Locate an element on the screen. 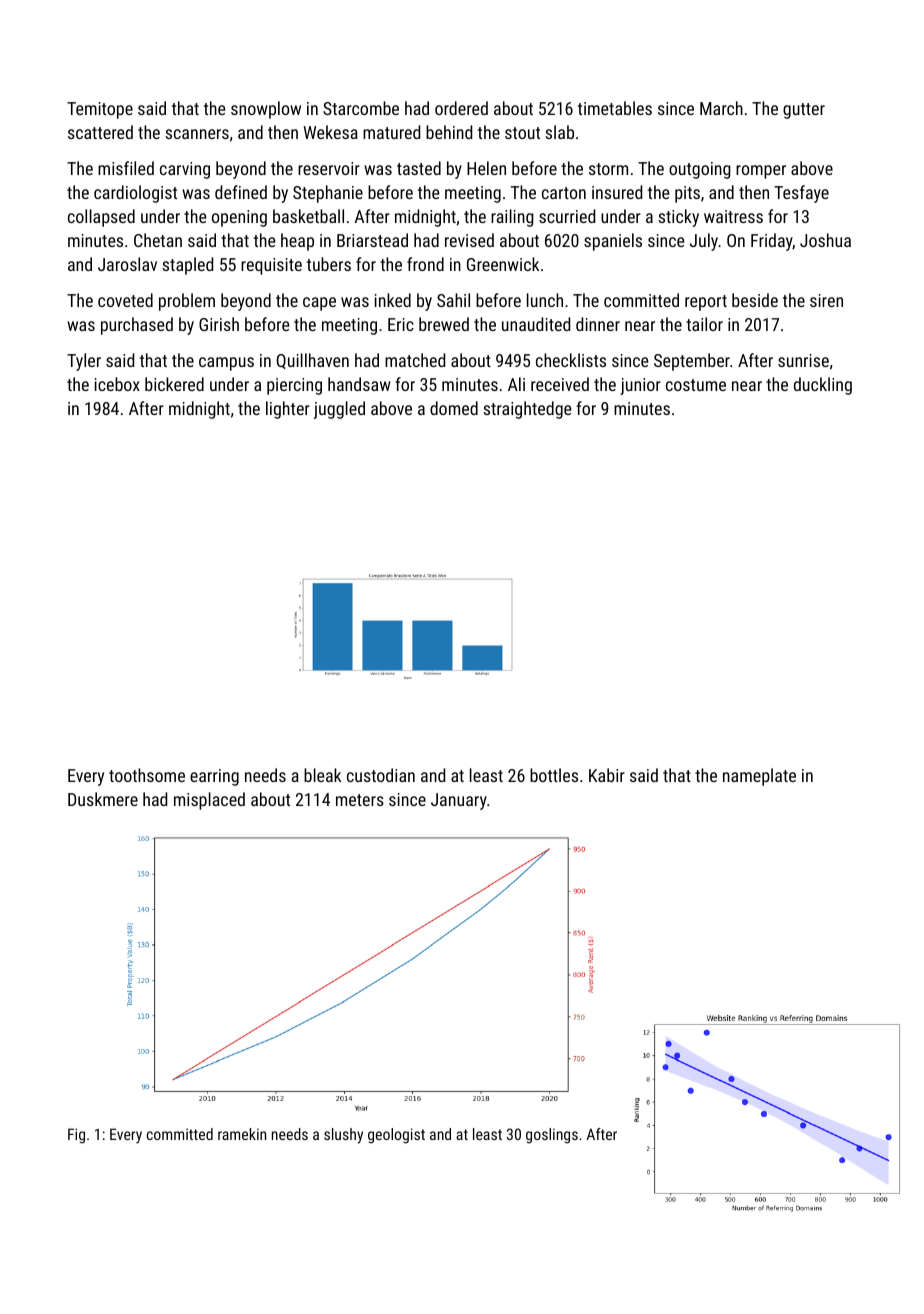 This screenshot has height=1314, width=924. bottles is located at coordinates (554, 775).
